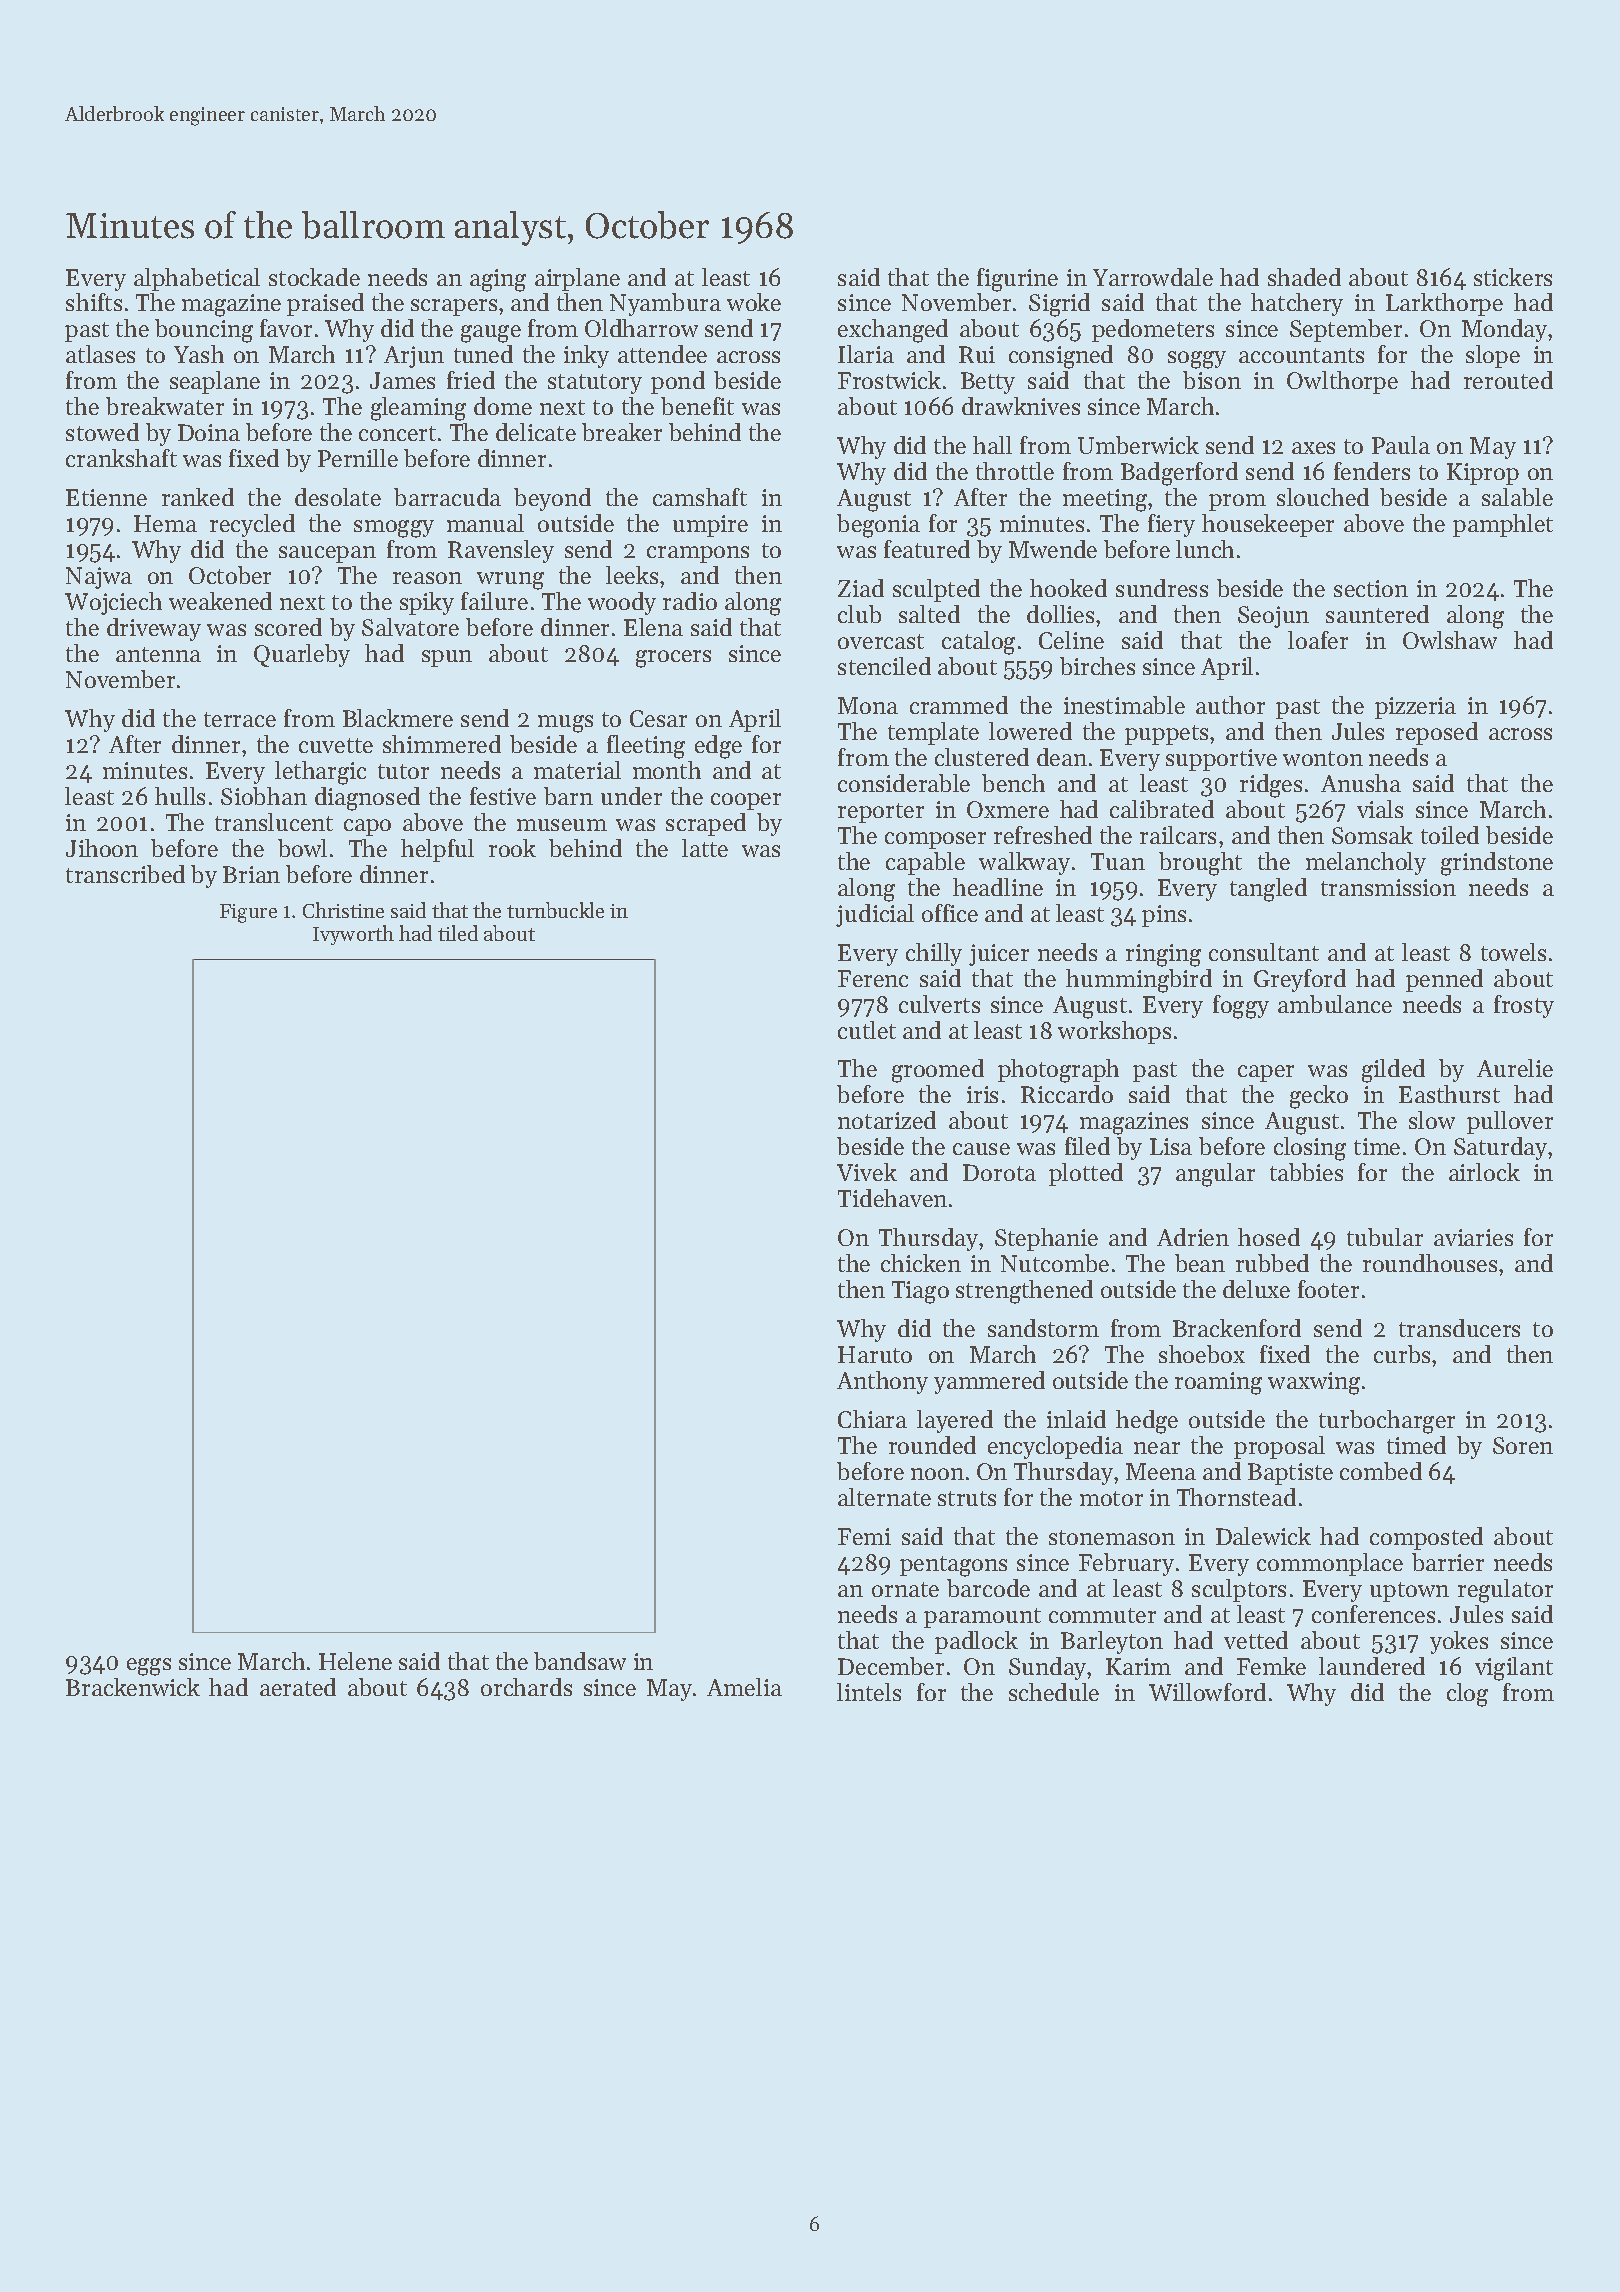 This screenshot has width=1620, height=2292. What do you see at coordinates (1300, 980) in the screenshot?
I see `Greyford` at bounding box center [1300, 980].
